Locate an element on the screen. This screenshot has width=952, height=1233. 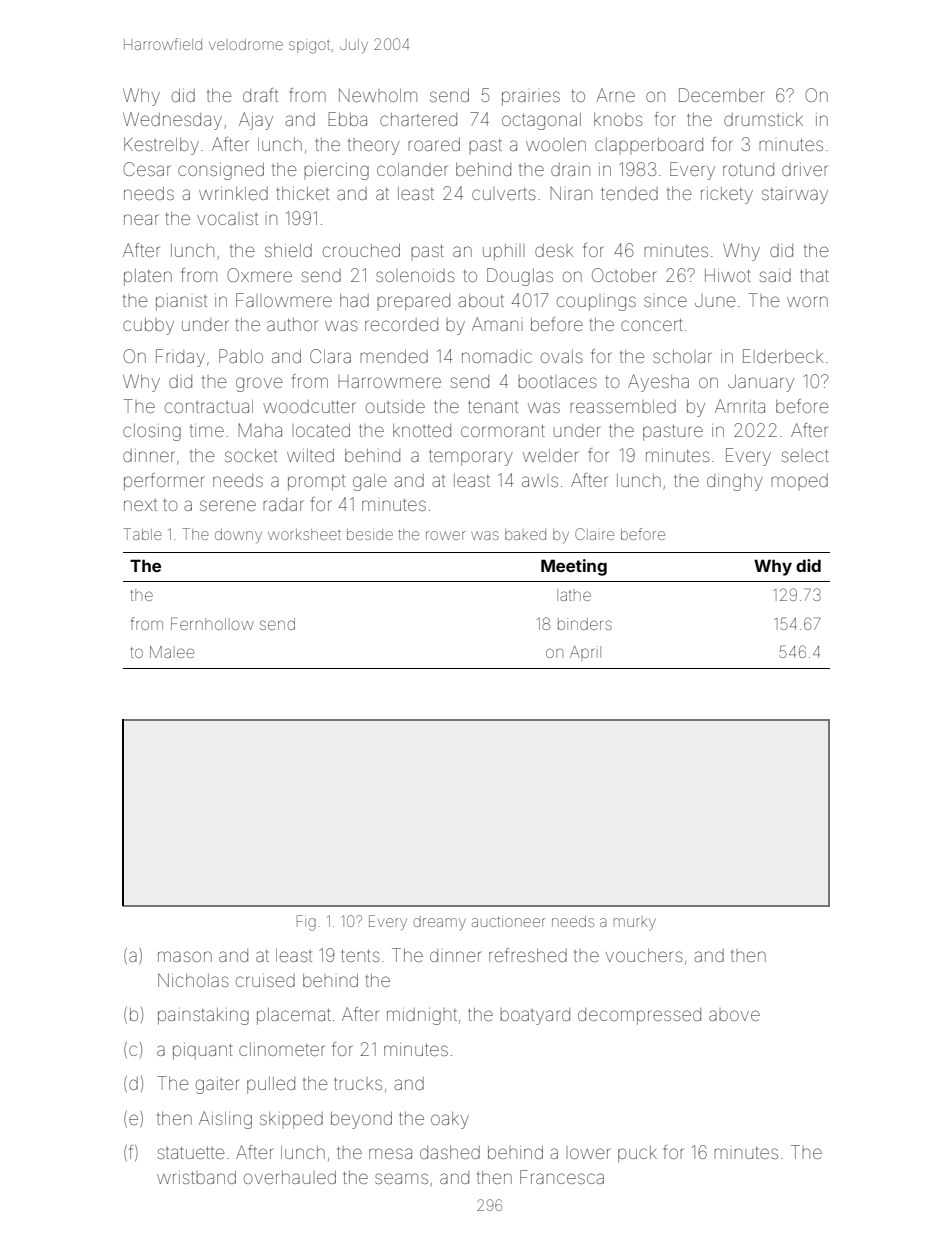
that is located at coordinates (814, 275).
